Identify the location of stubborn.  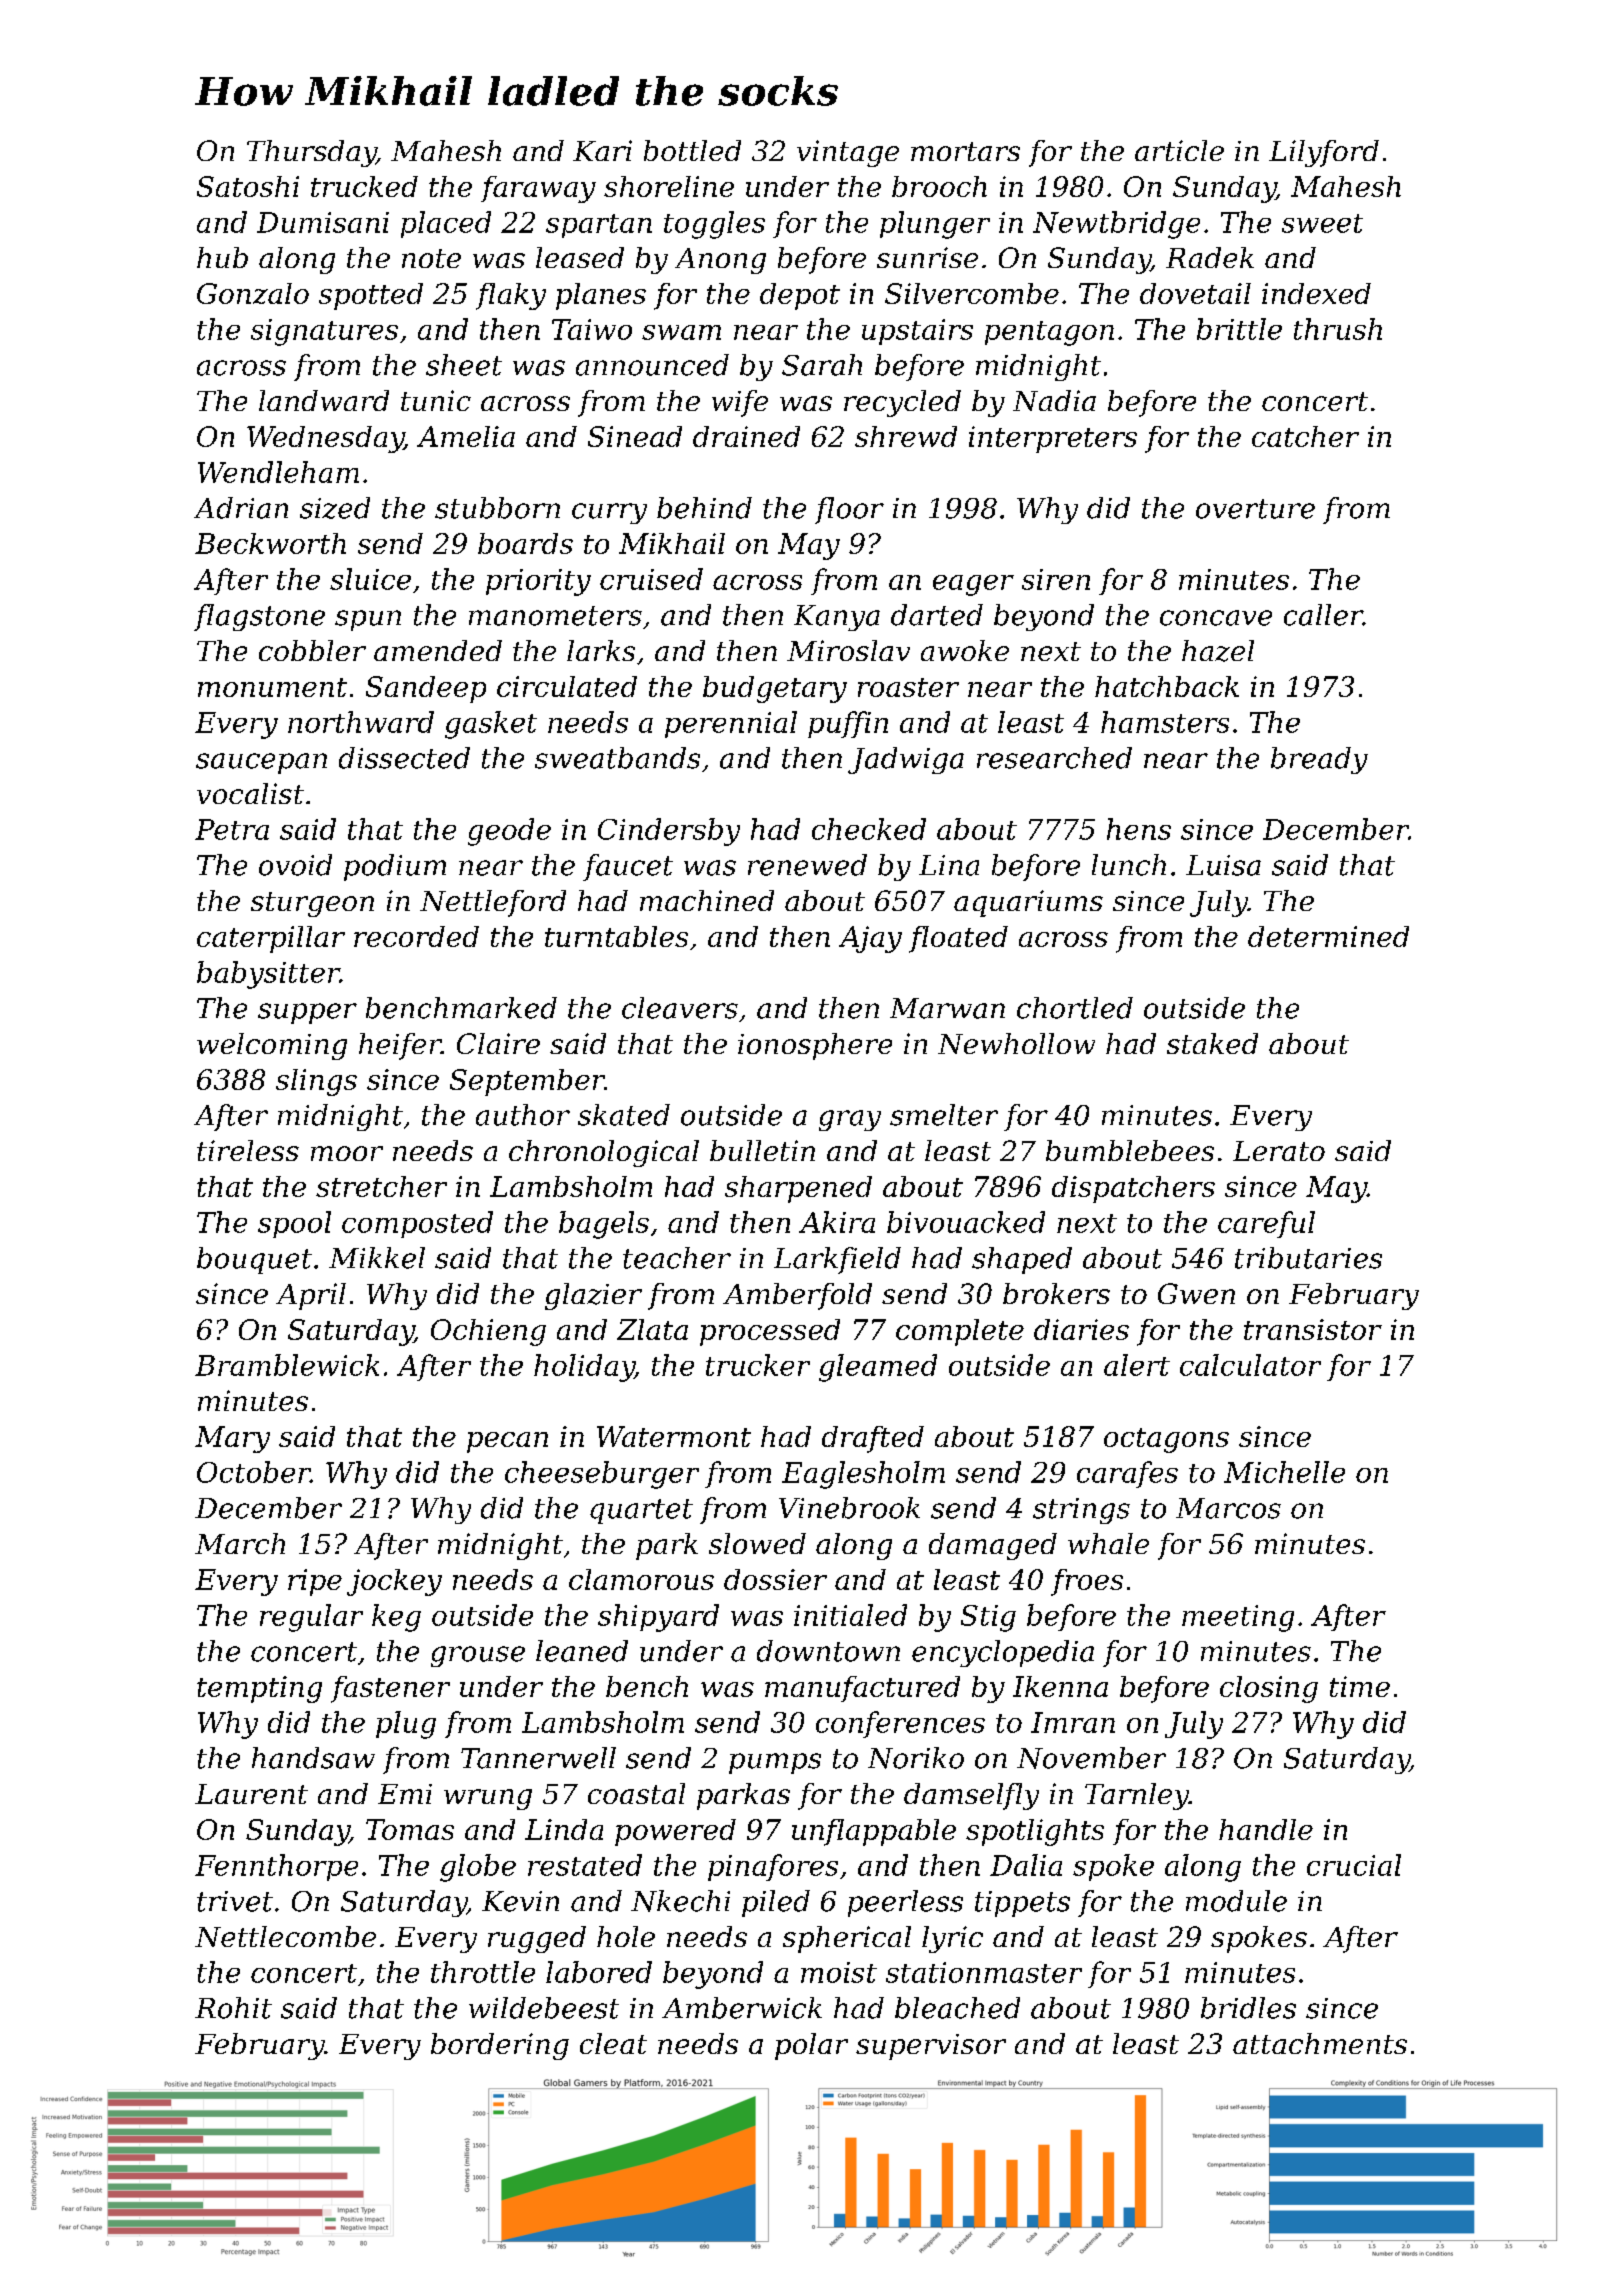
(497, 508).
